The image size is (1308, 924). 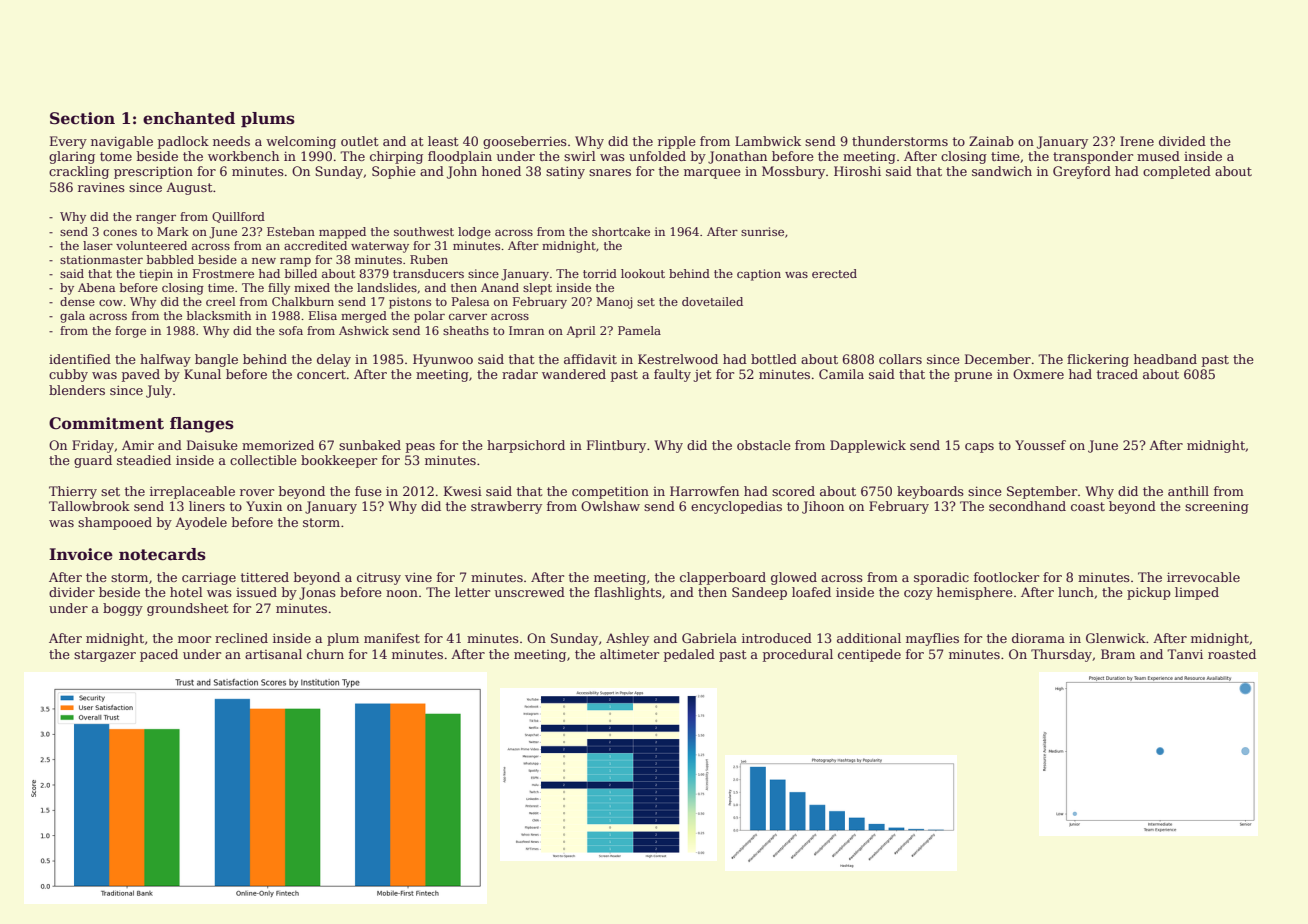 I want to click on prescription, so click(x=153, y=172).
